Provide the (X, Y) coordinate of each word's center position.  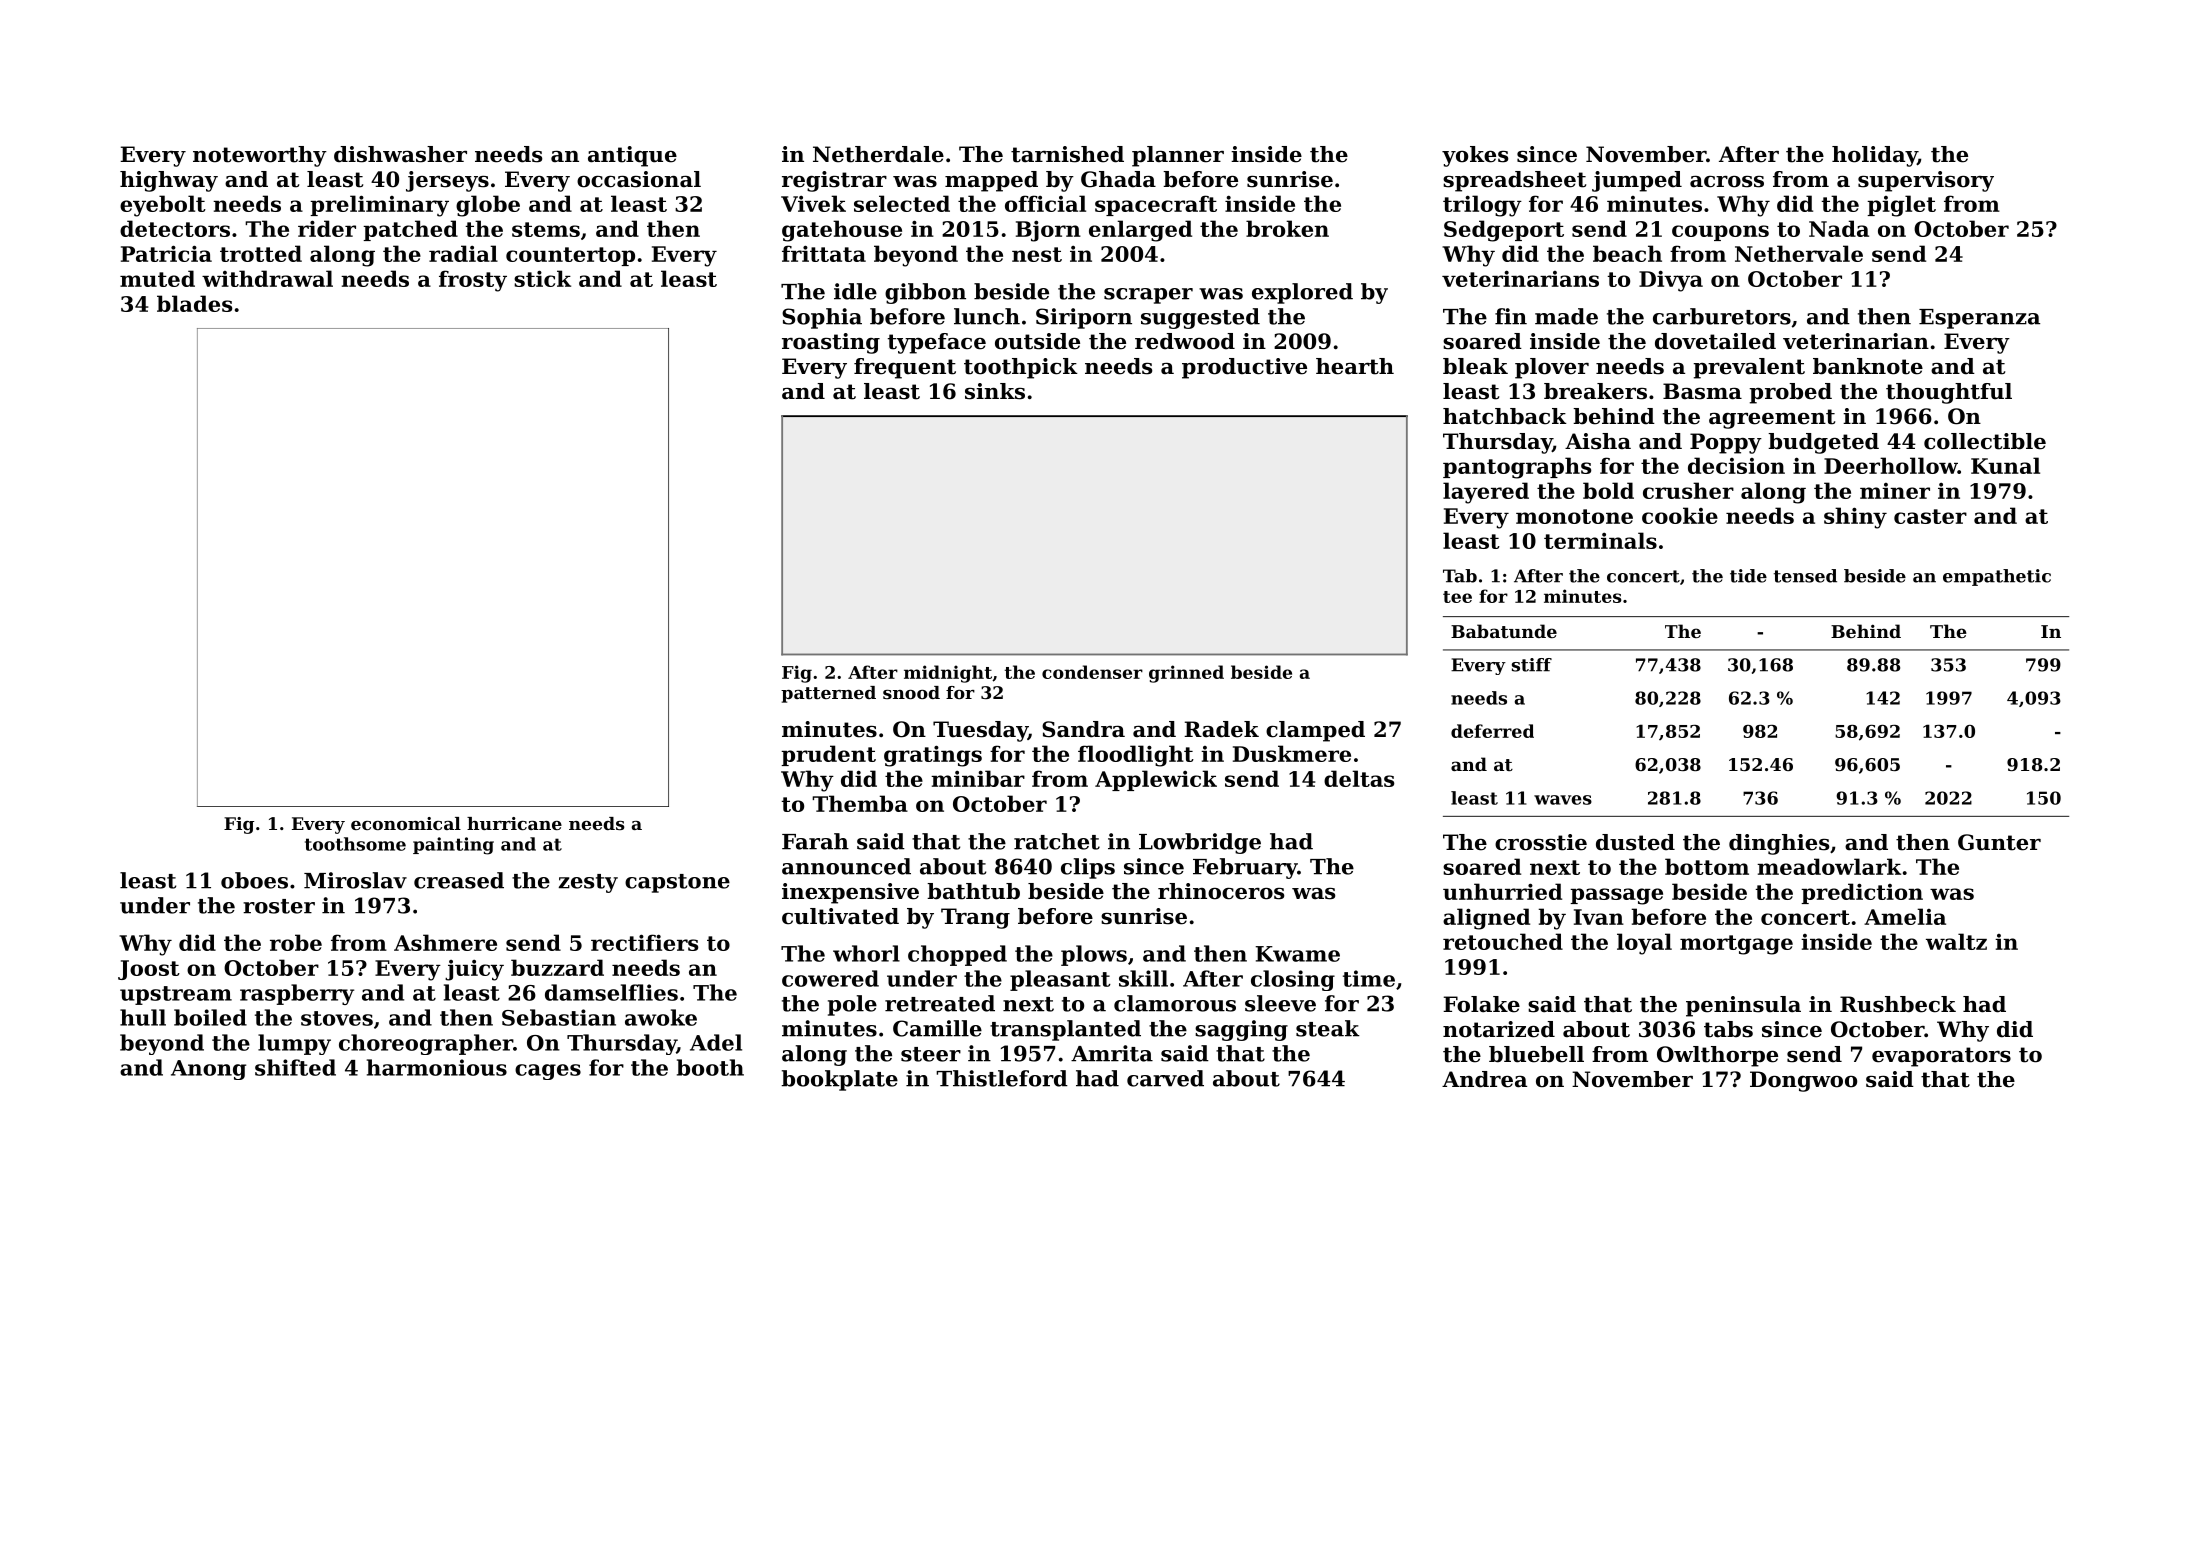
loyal (1644, 944)
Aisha (1598, 441)
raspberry (297, 994)
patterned (828, 694)
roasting (831, 343)
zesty (588, 883)
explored (1302, 293)
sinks (995, 391)
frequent (905, 368)
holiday (1874, 156)
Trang (975, 918)
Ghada (1118, 179)
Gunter (1999, 842)
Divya (1671, 281)
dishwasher (400, 154)
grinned (1186, 674)
